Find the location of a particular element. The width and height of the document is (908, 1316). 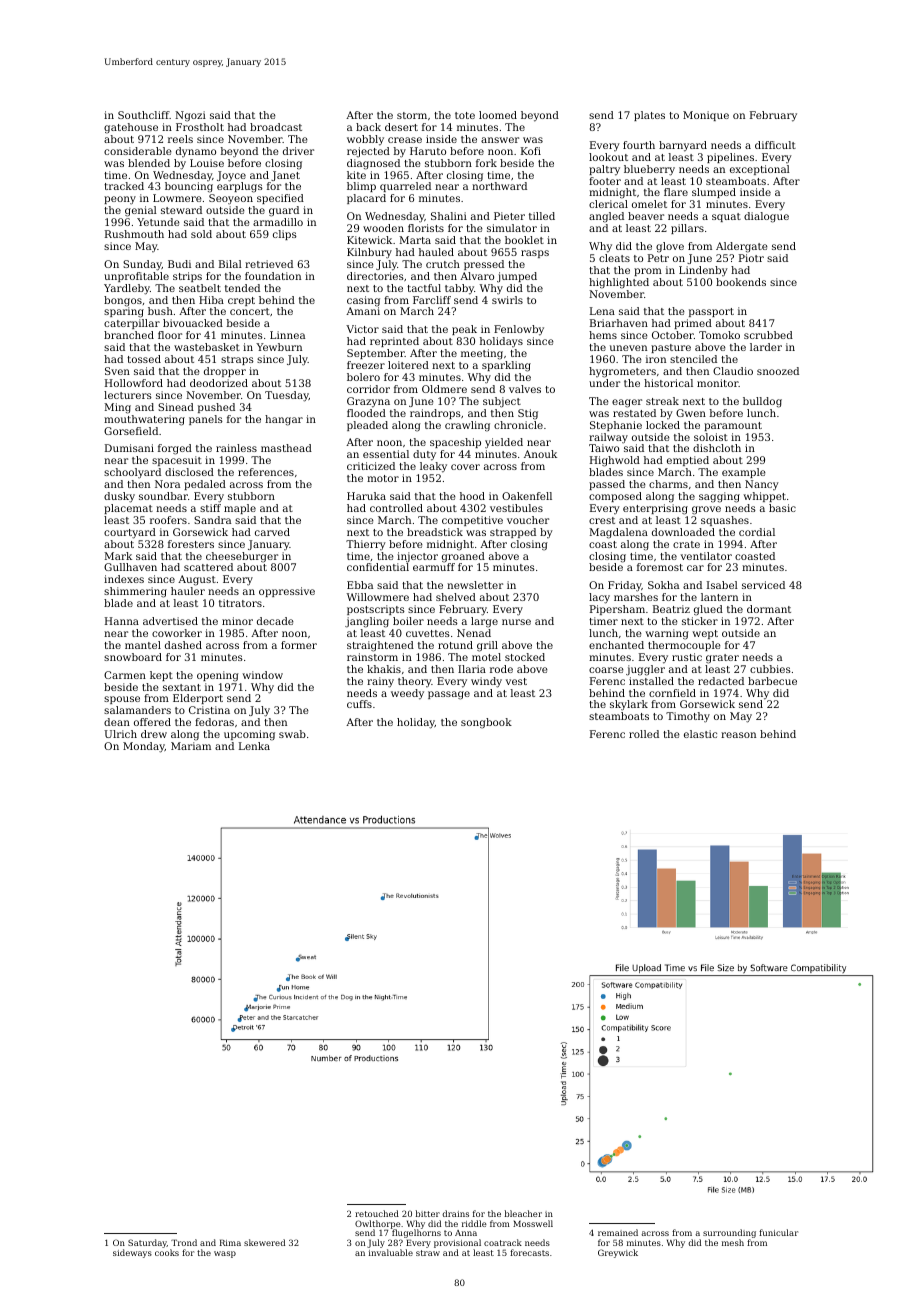

northward is located at coordinates (499, 186).
